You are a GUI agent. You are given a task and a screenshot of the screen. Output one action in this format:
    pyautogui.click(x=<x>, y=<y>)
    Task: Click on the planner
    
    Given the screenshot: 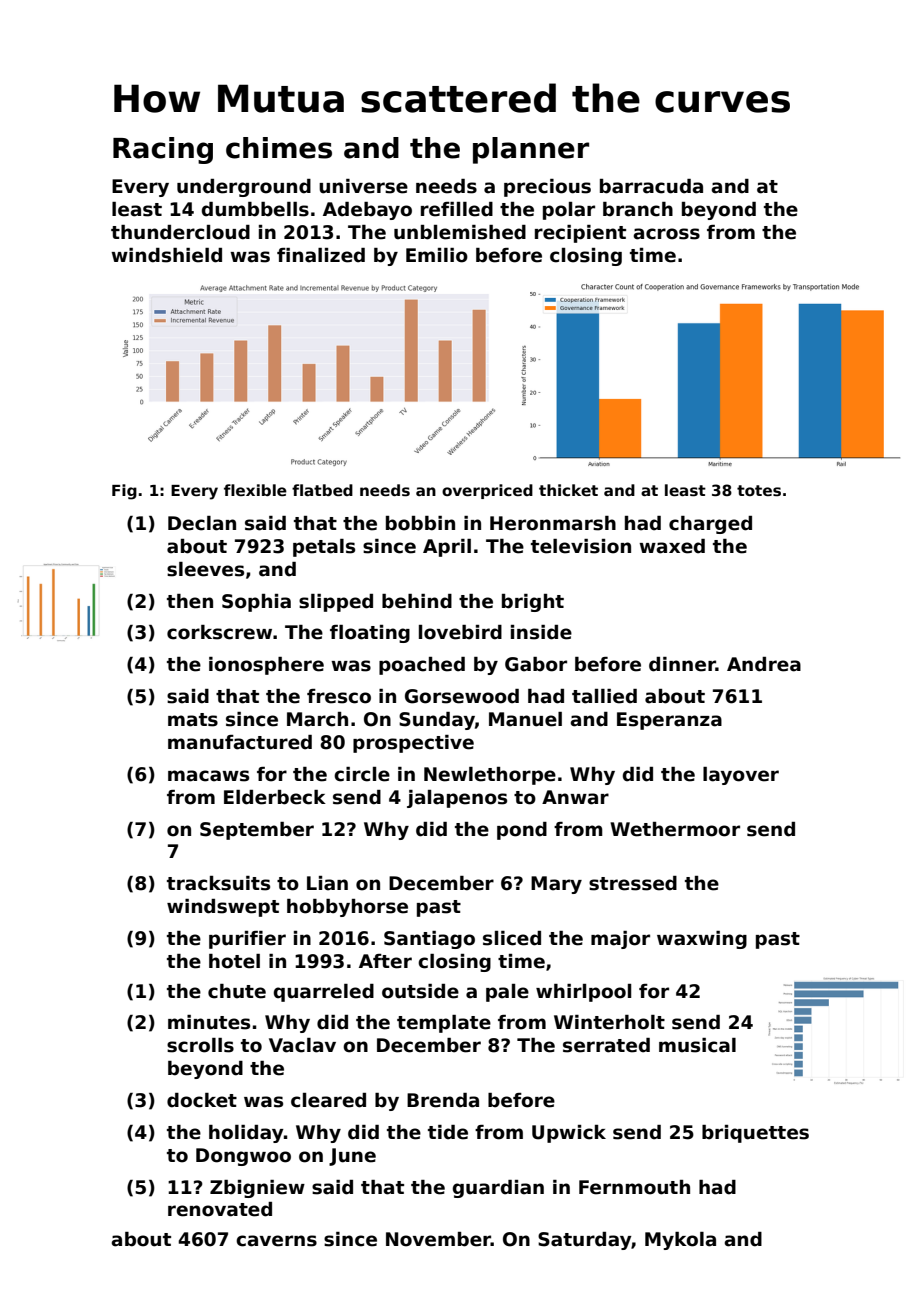 What is the action you would take?
    pyautogui.click(x=531, y=150)
